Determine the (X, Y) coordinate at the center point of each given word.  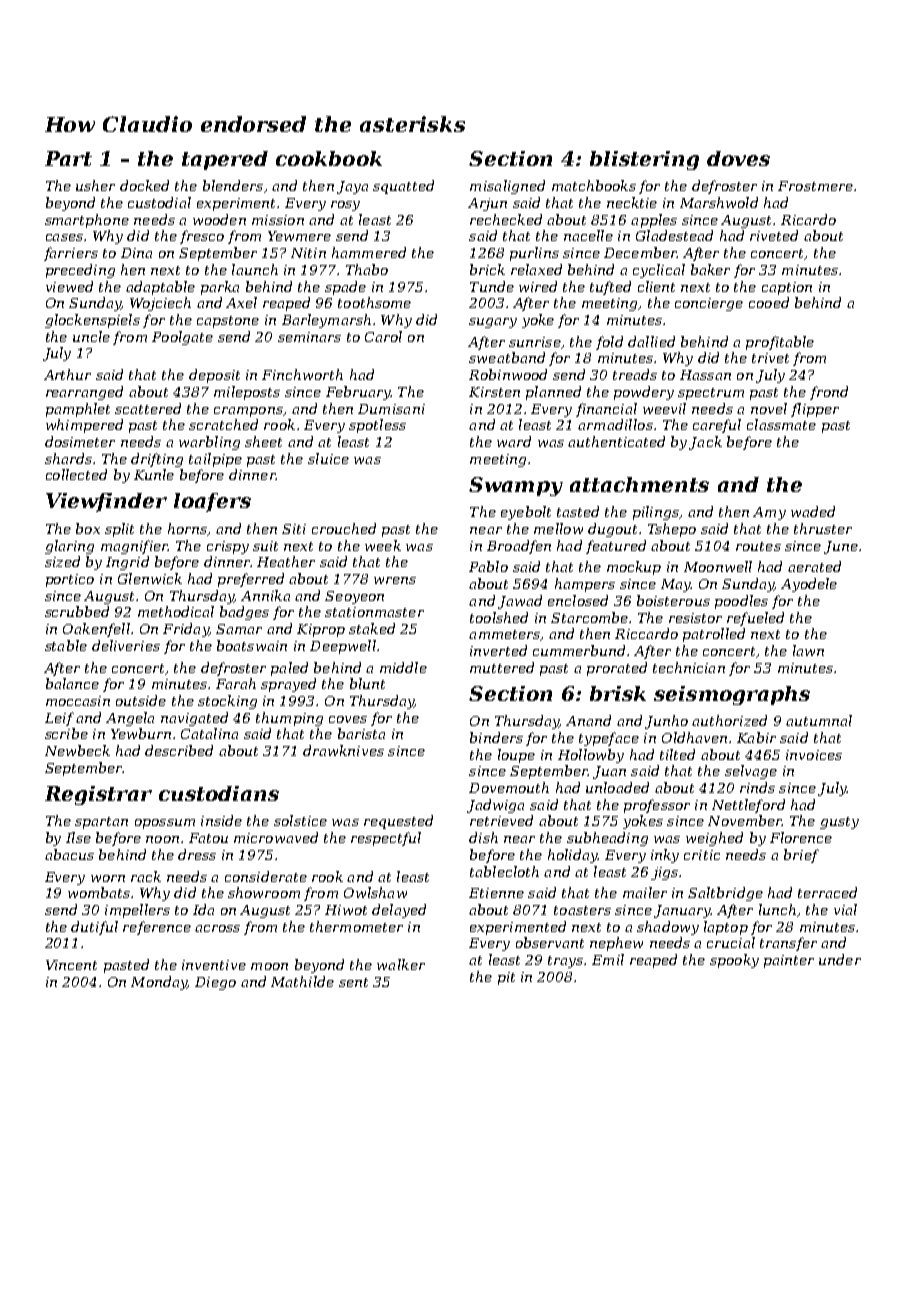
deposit (214, 376)
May (676, 585)
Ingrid (127, 563)
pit (506, 978)
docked (144, 185)
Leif (59, 719)
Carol (383, 336)
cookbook (329, 158)
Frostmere (815, 186)
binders (496, 737)
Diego (215, 983)
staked (372, 628)
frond (829, 393)
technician (689, 667)
